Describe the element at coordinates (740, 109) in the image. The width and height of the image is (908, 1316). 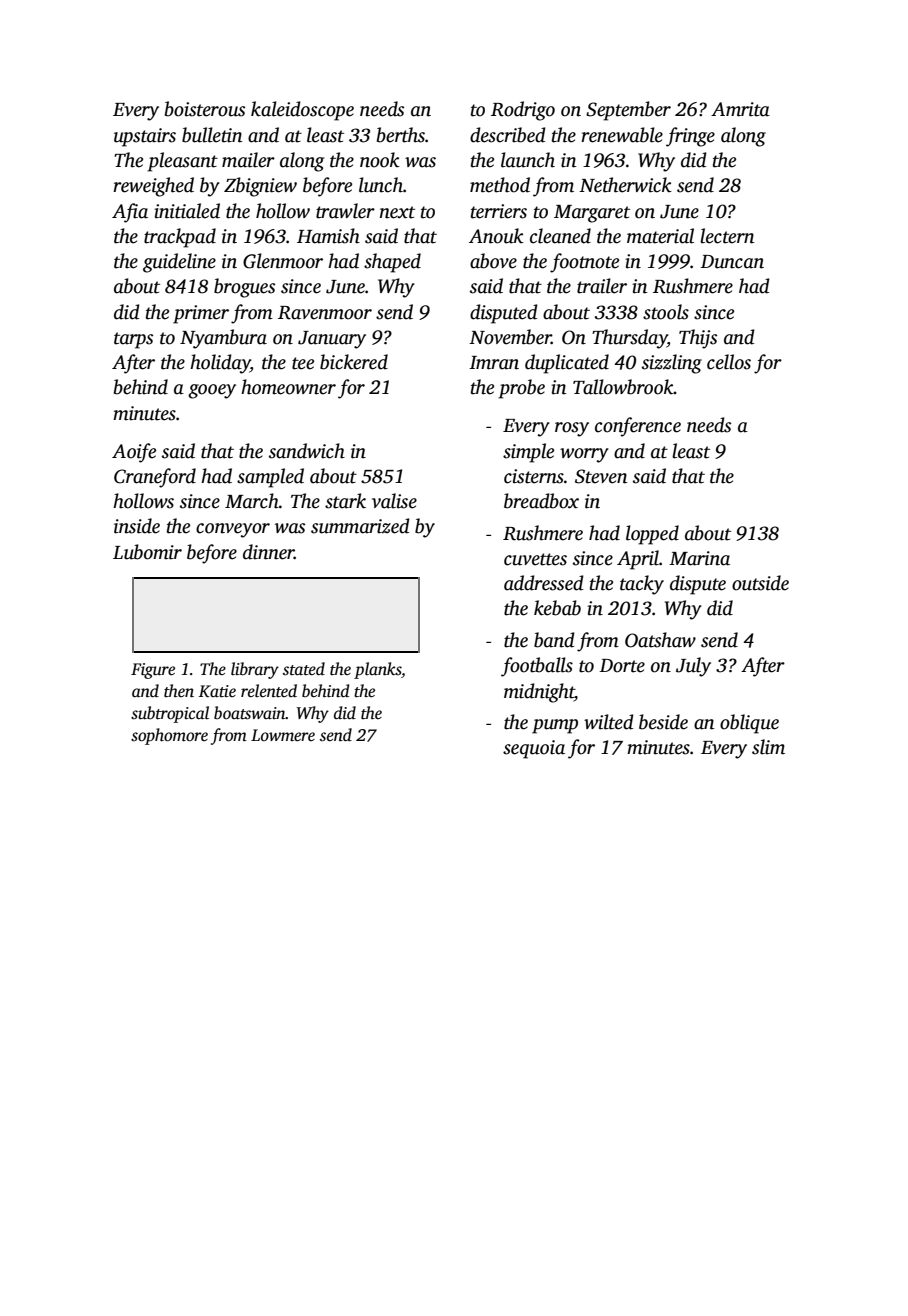
I see `Amrita` at that location.
